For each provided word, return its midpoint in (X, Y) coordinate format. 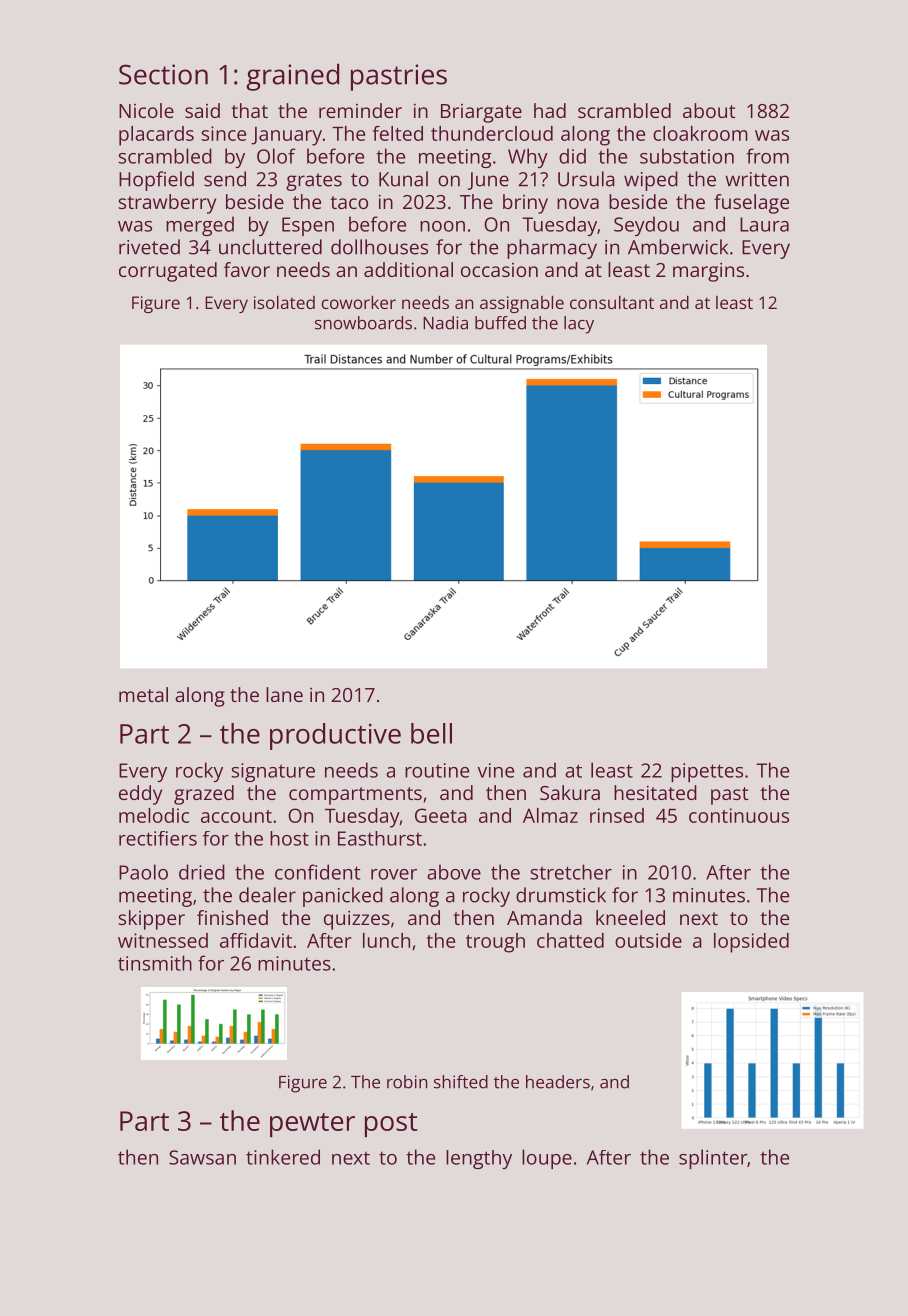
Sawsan (202, 1157)
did (572, 156)
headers (558, 1082)
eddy (140, 795)
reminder (360, 110)
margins (708, 272)
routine (437, 770)
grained (292, 77)
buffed (500, 323)
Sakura (570, 792)
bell (431, 733)
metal (143, 694)
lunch (386, 940)
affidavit (256, 940)
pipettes (707, 772)
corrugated (168, 272)
